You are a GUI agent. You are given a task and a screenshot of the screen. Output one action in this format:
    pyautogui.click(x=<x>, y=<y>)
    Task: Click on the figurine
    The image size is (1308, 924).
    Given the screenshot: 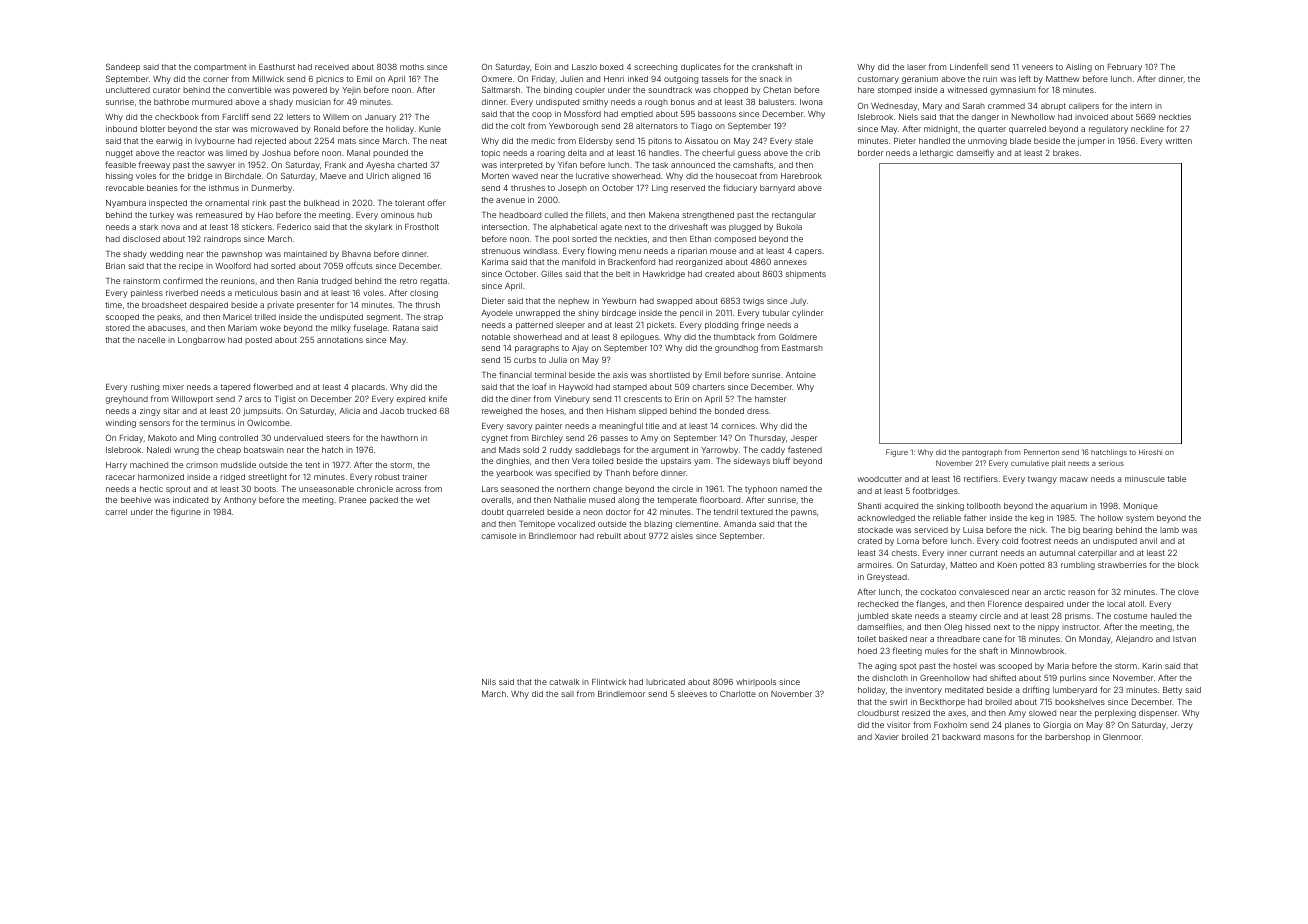 What is the action you would take?
    pyautogui.click(x=186, y=512)
